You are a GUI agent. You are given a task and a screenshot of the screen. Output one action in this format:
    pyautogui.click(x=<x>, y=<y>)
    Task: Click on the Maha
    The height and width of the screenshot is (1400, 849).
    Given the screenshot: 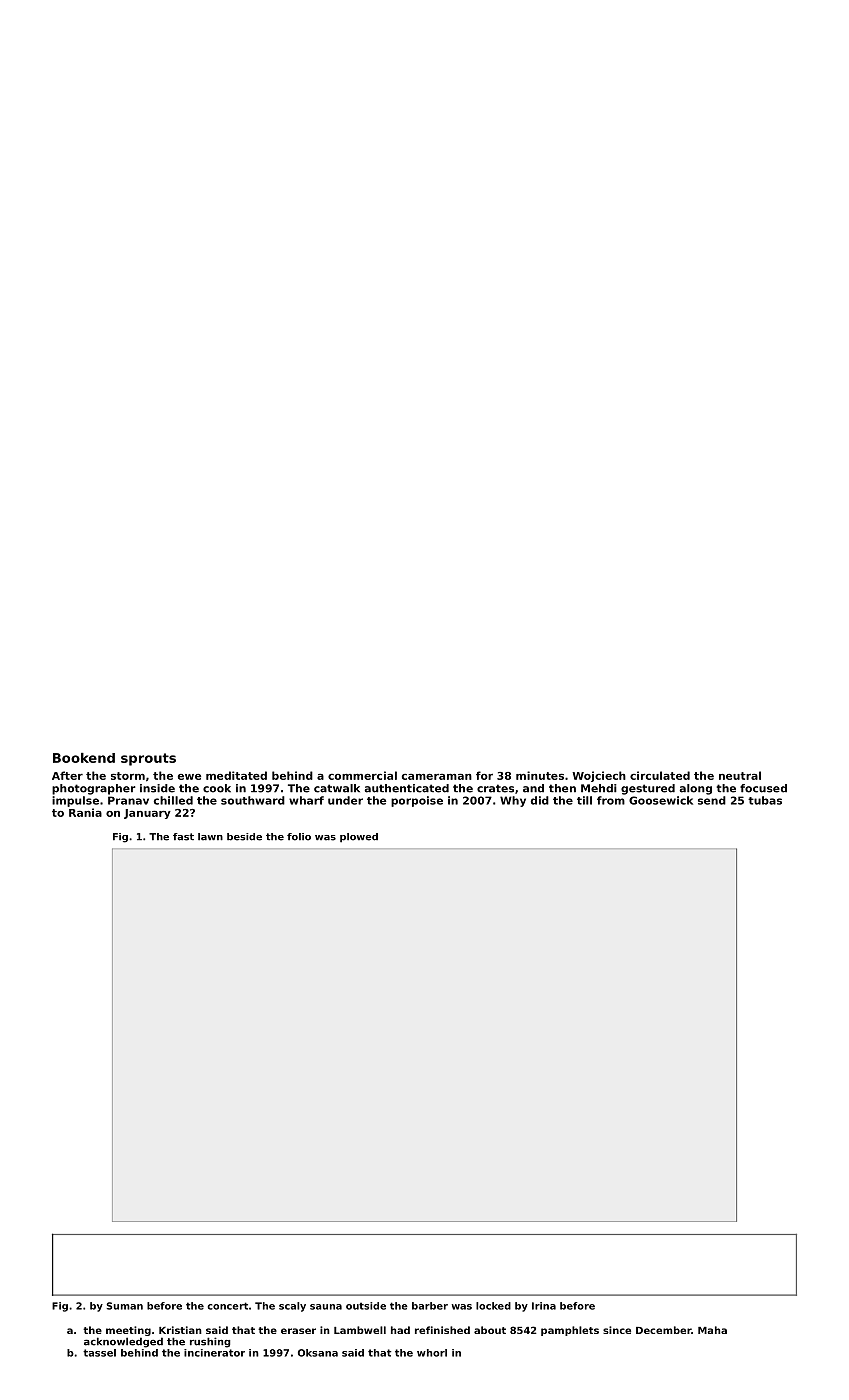 What is the action you would take?
    pyautogui.click(x=712, y=1330)
